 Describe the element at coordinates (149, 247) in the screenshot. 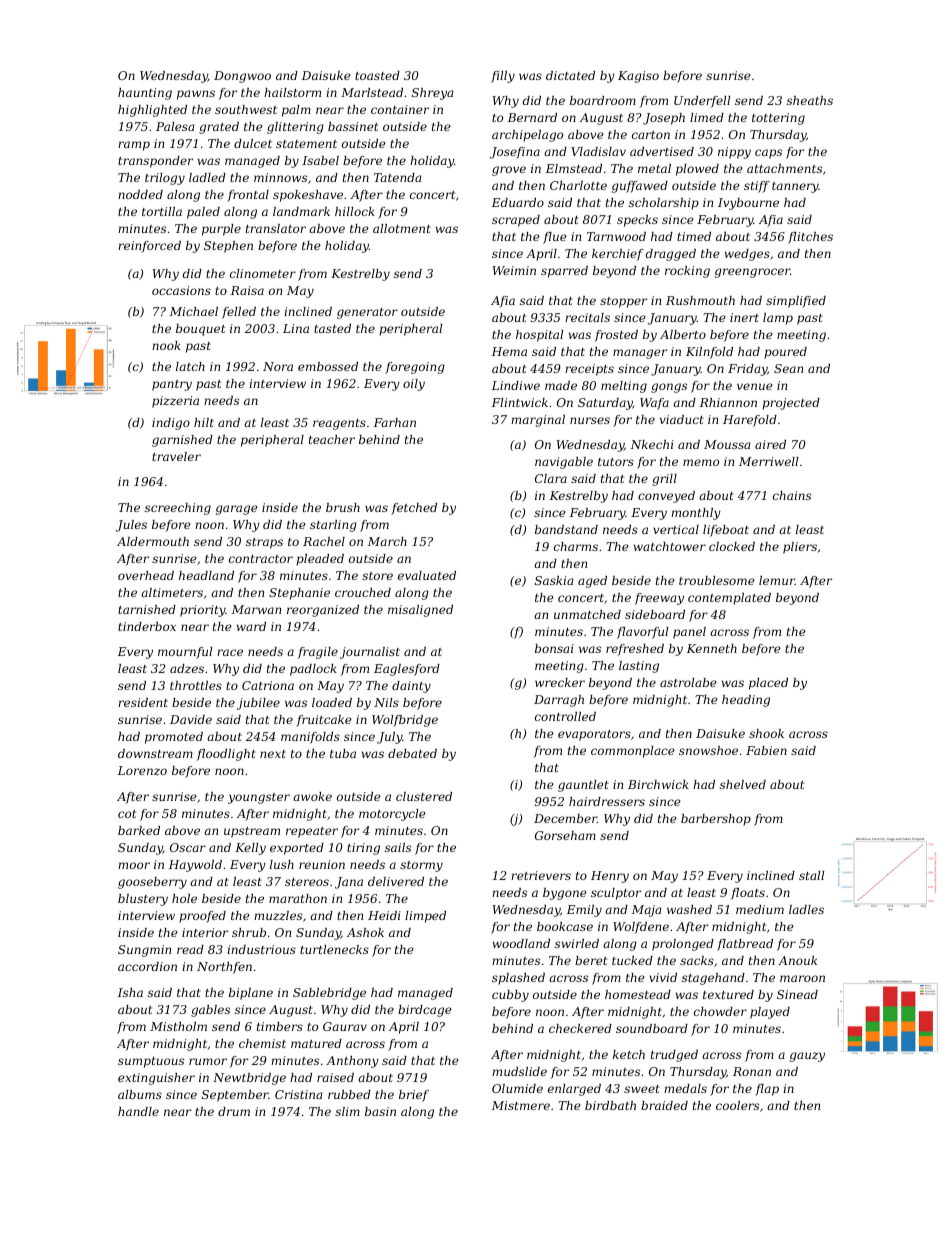

I see `reinforced` at that location.
